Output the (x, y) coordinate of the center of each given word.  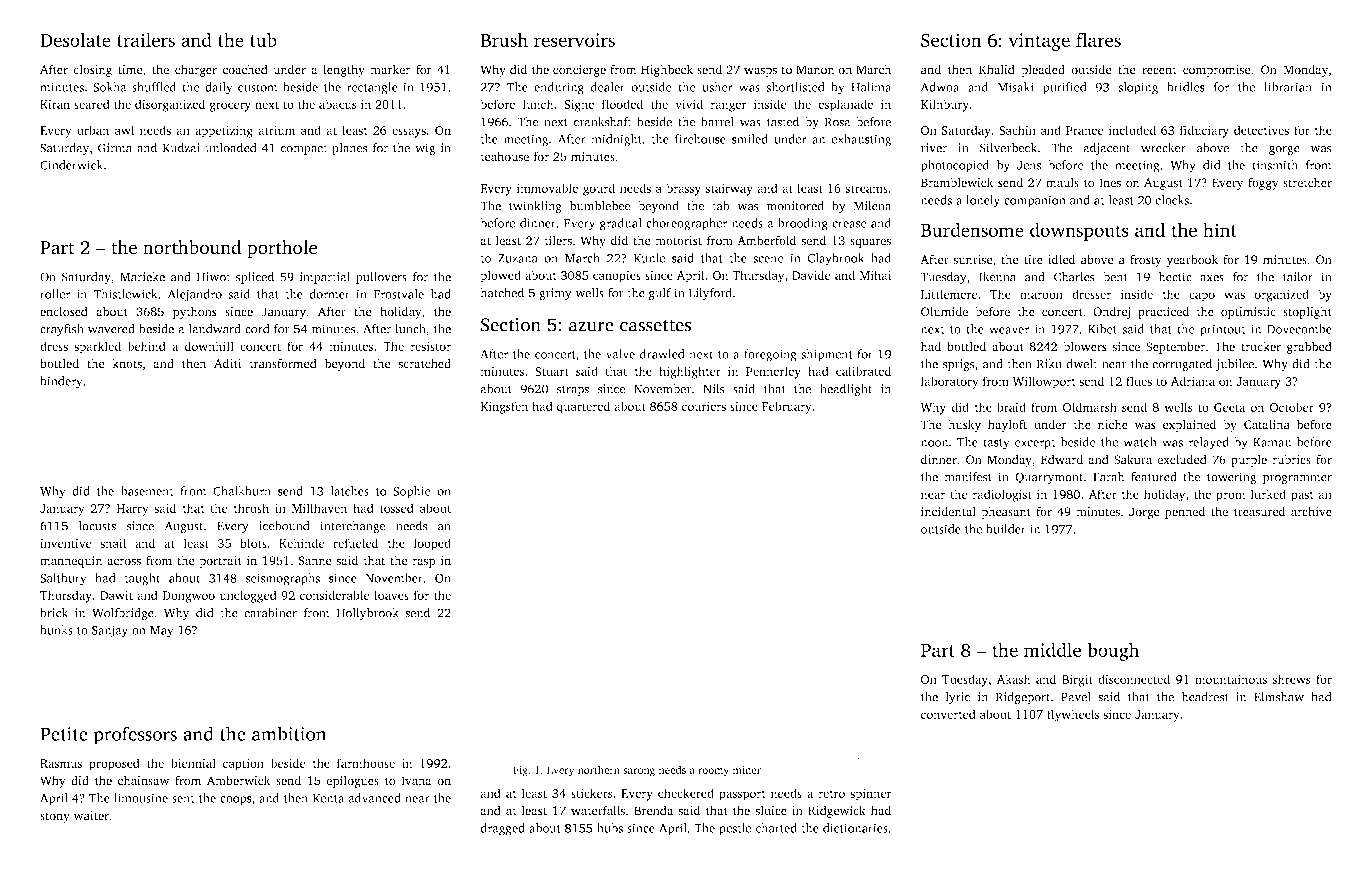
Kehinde (301, 543)
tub (263, 40)
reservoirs (574, 40)
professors (135, 735)
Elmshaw (1279, 697)
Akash (1014, 679)
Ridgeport (1023, 698)
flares (1098, 39)
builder (1006, 529)
